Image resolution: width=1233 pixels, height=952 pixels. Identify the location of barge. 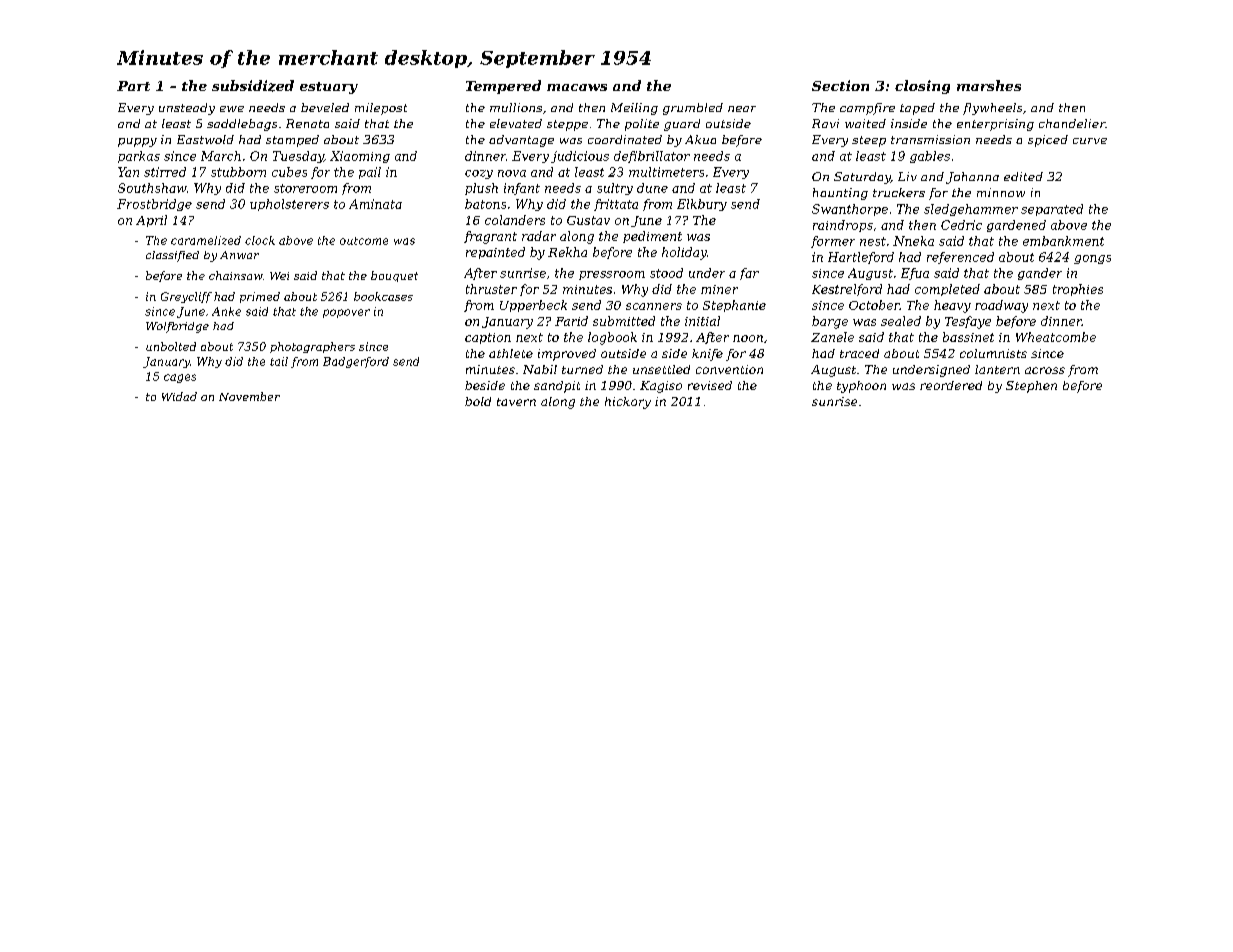
(830, 322).
